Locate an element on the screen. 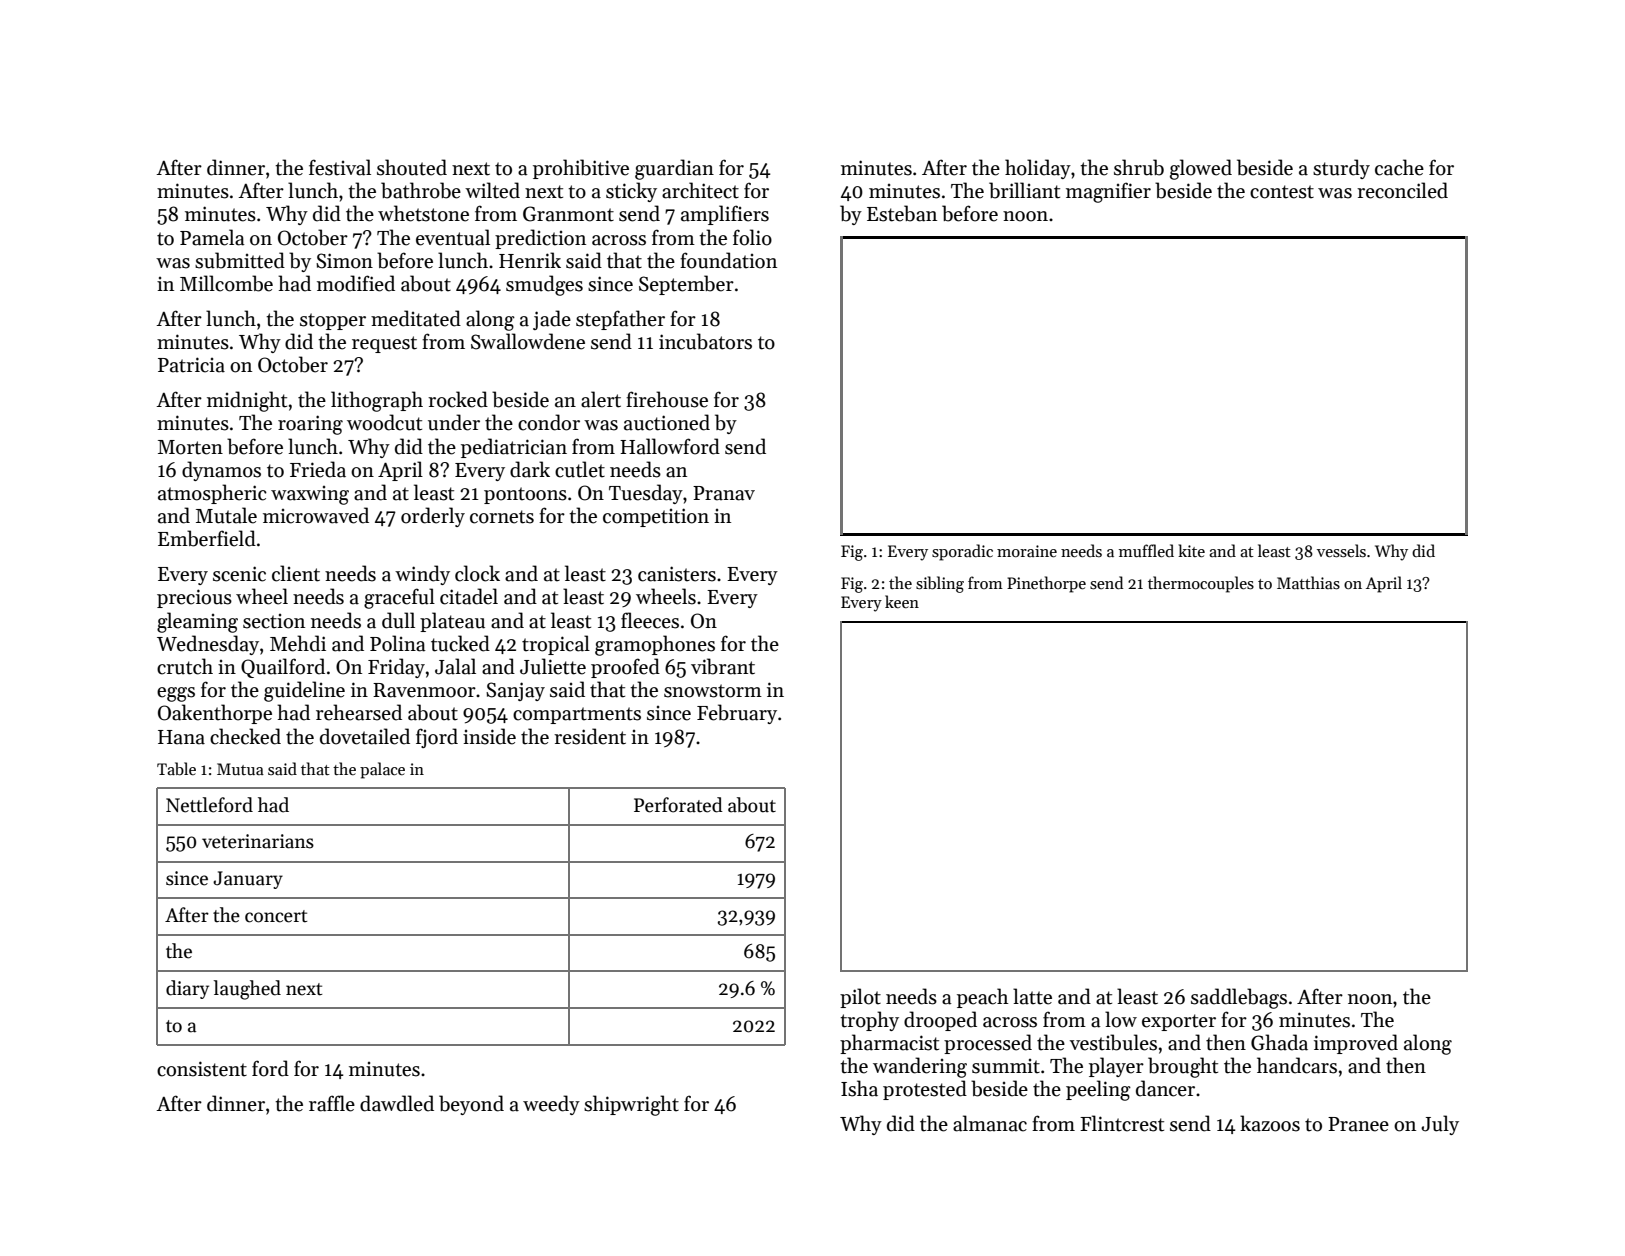 This screenshot has width=1625, height=1256. kite is located at coordinates (1191, 550).
